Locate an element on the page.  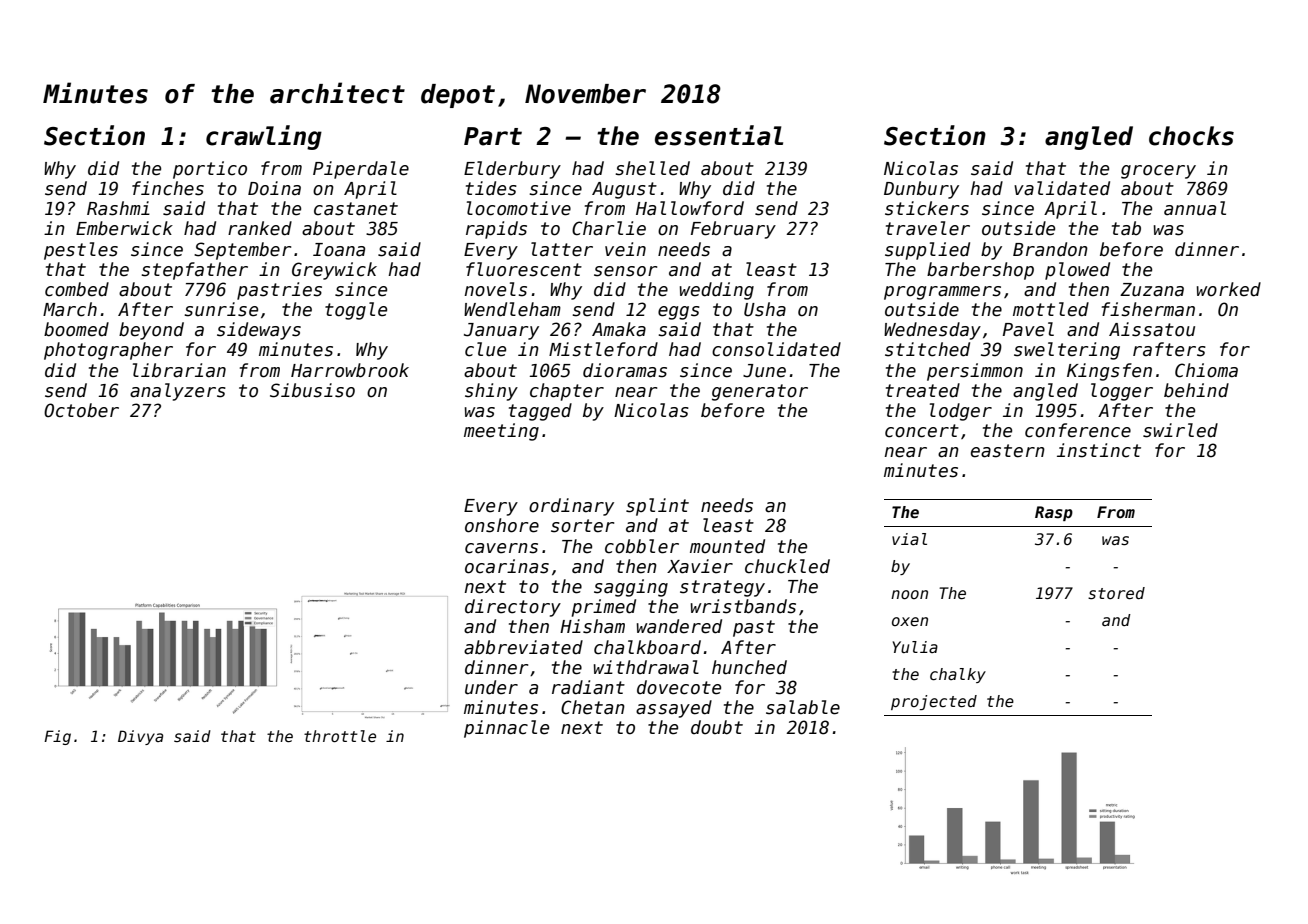
Yulia is located at coordinates (915, 647).
